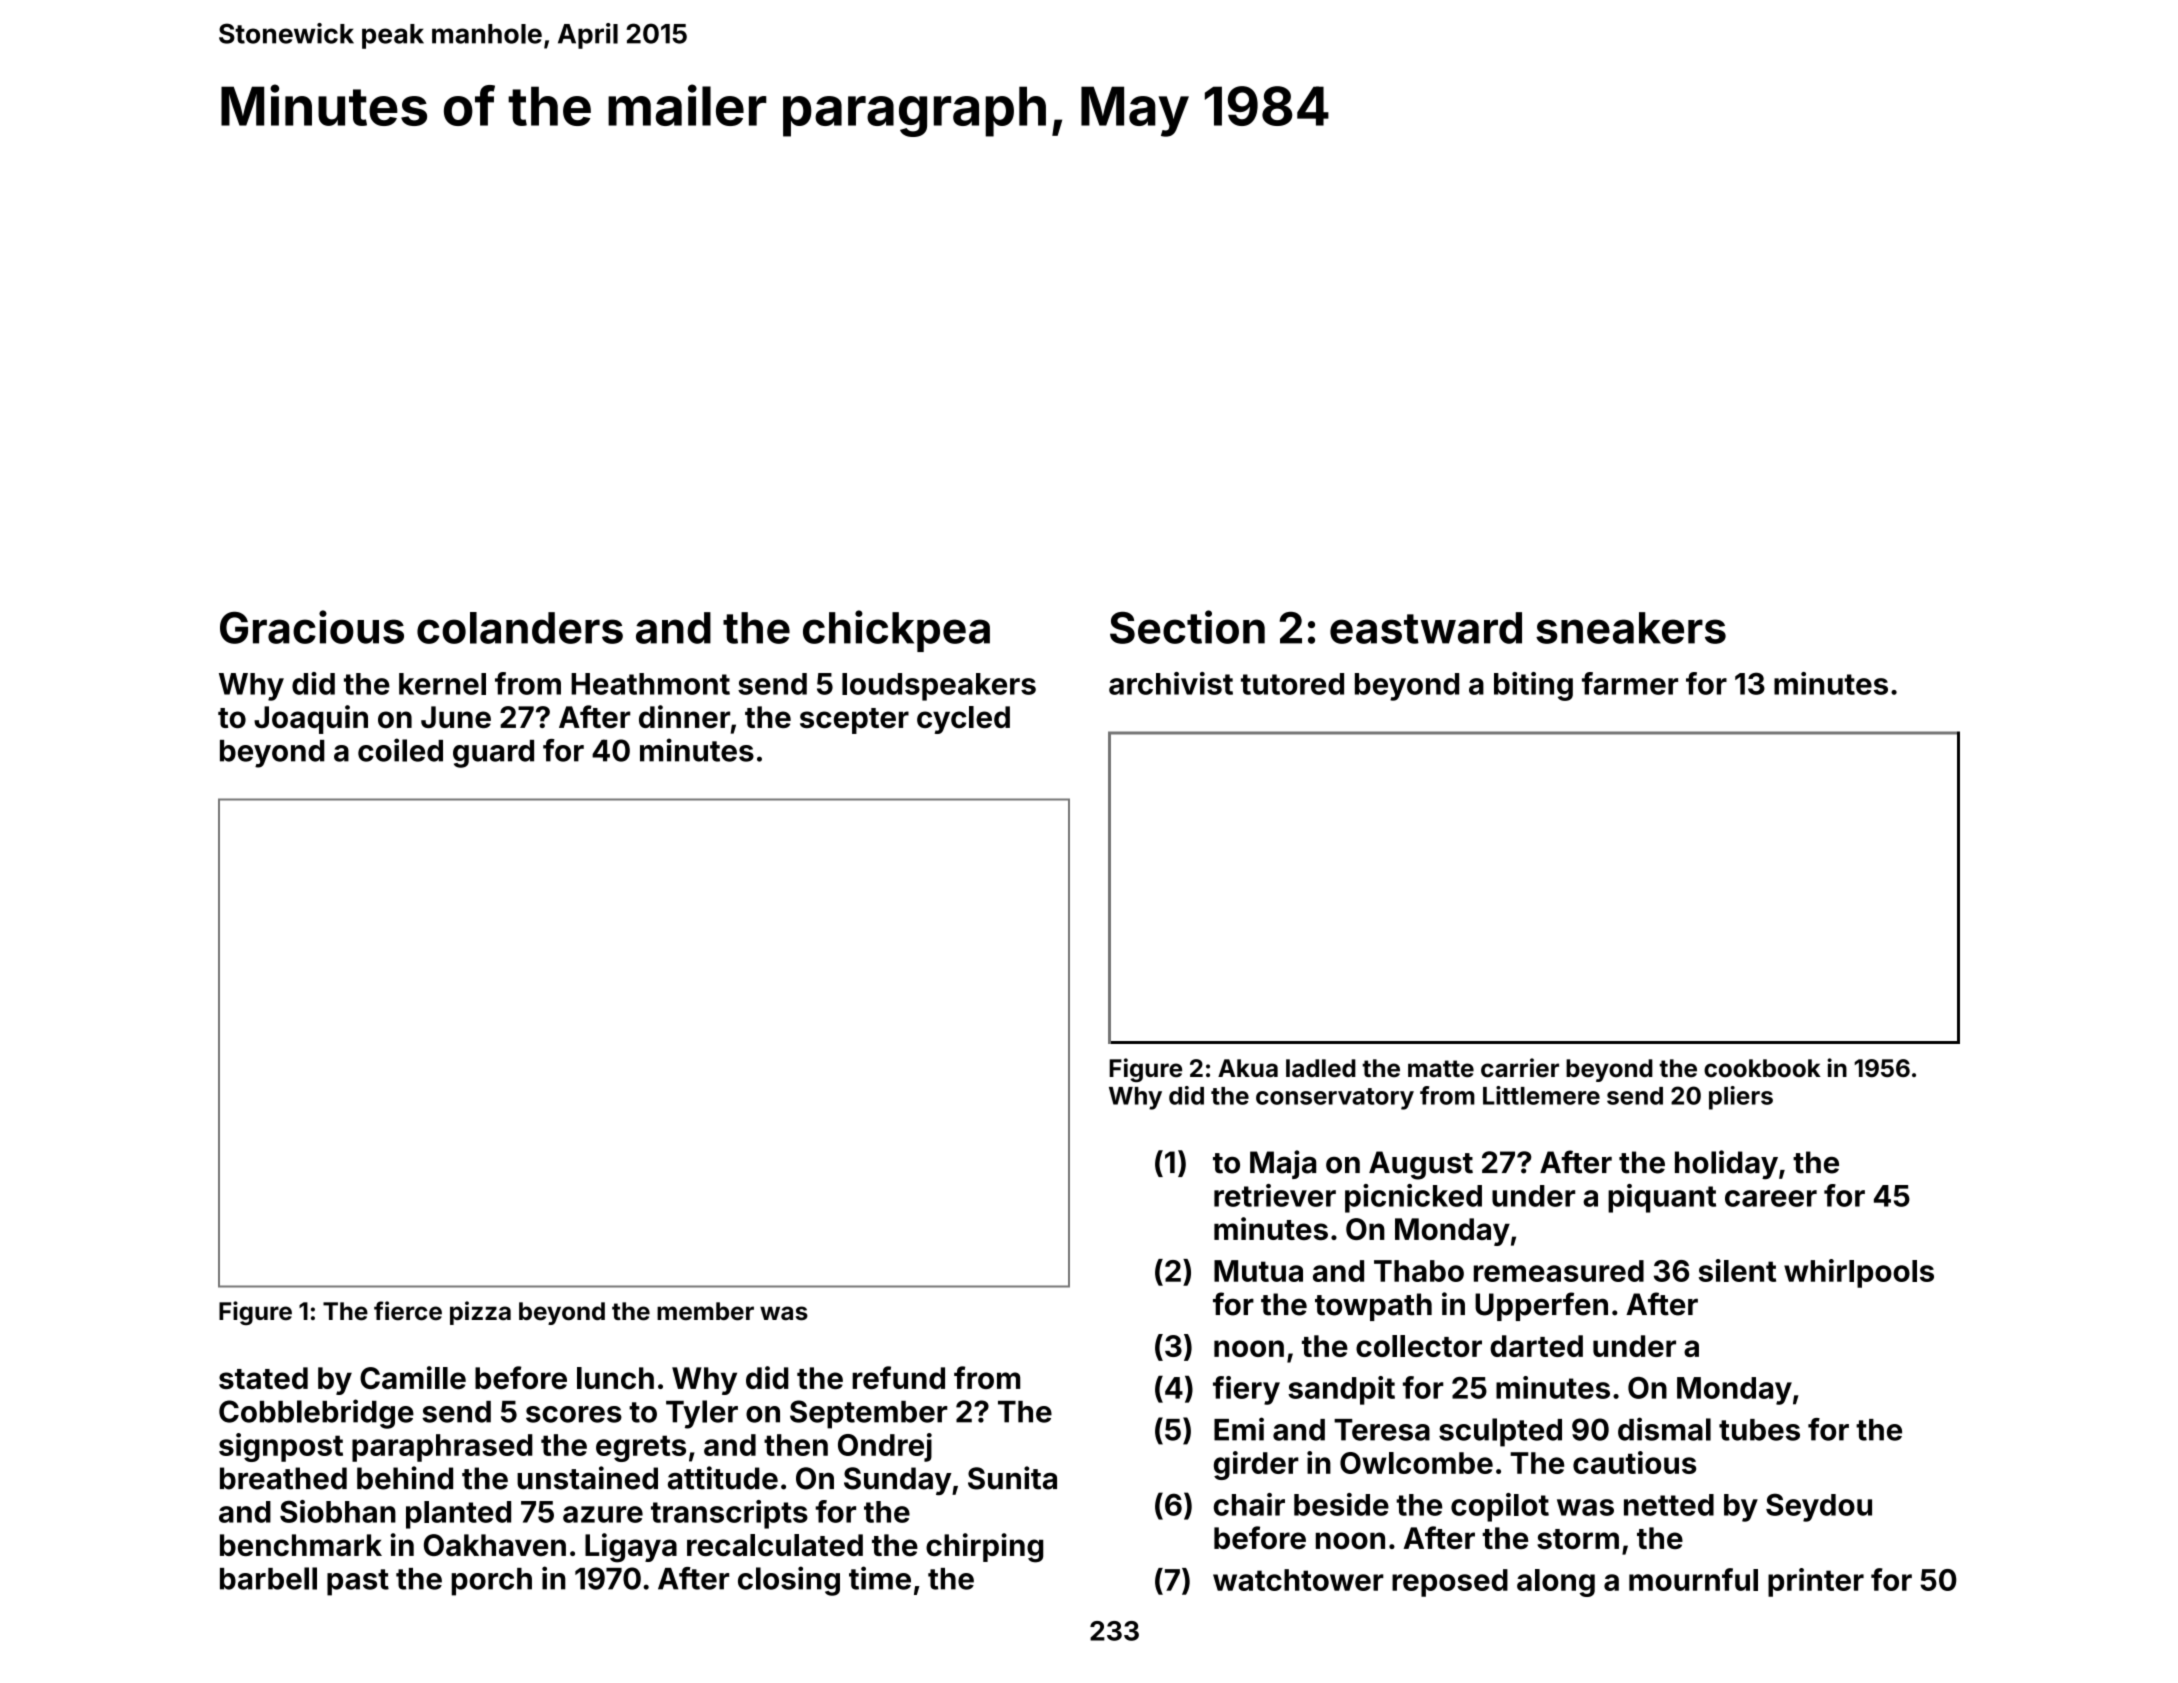  Describe the element at coordinates (1248, 1068) in the document. I see `Akua` at that location.
